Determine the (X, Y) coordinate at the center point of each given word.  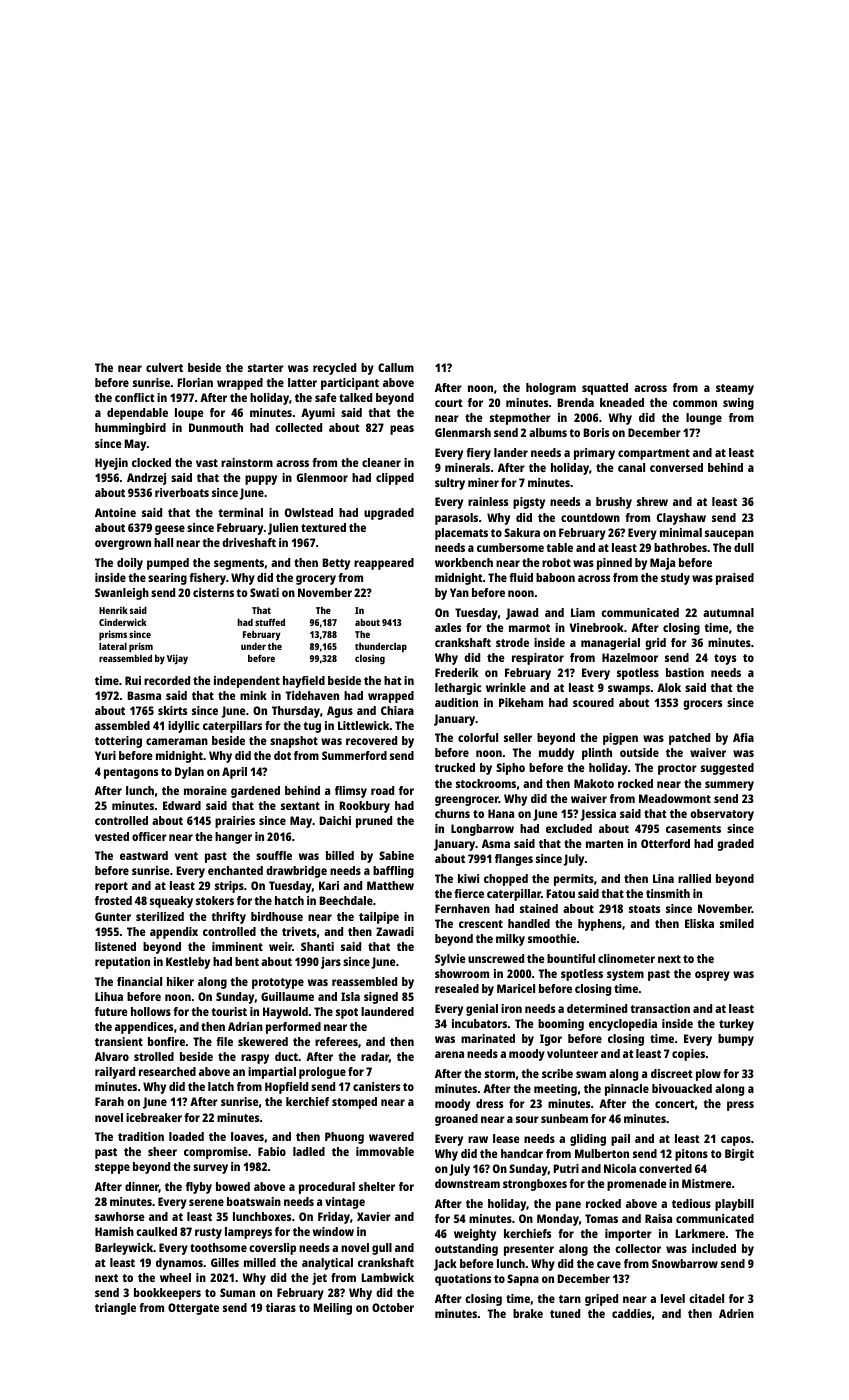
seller (518, 737)
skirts (172, 710)
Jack (445, 1265)
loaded (186, 1136)
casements (693, 829)
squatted (605, 389)
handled (529, 923)
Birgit (739, 1155)
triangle (115, 1309)
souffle (274, 855)
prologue (322, 1073)
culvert (164, 367)
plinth (597, 754)
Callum (396, 367)
